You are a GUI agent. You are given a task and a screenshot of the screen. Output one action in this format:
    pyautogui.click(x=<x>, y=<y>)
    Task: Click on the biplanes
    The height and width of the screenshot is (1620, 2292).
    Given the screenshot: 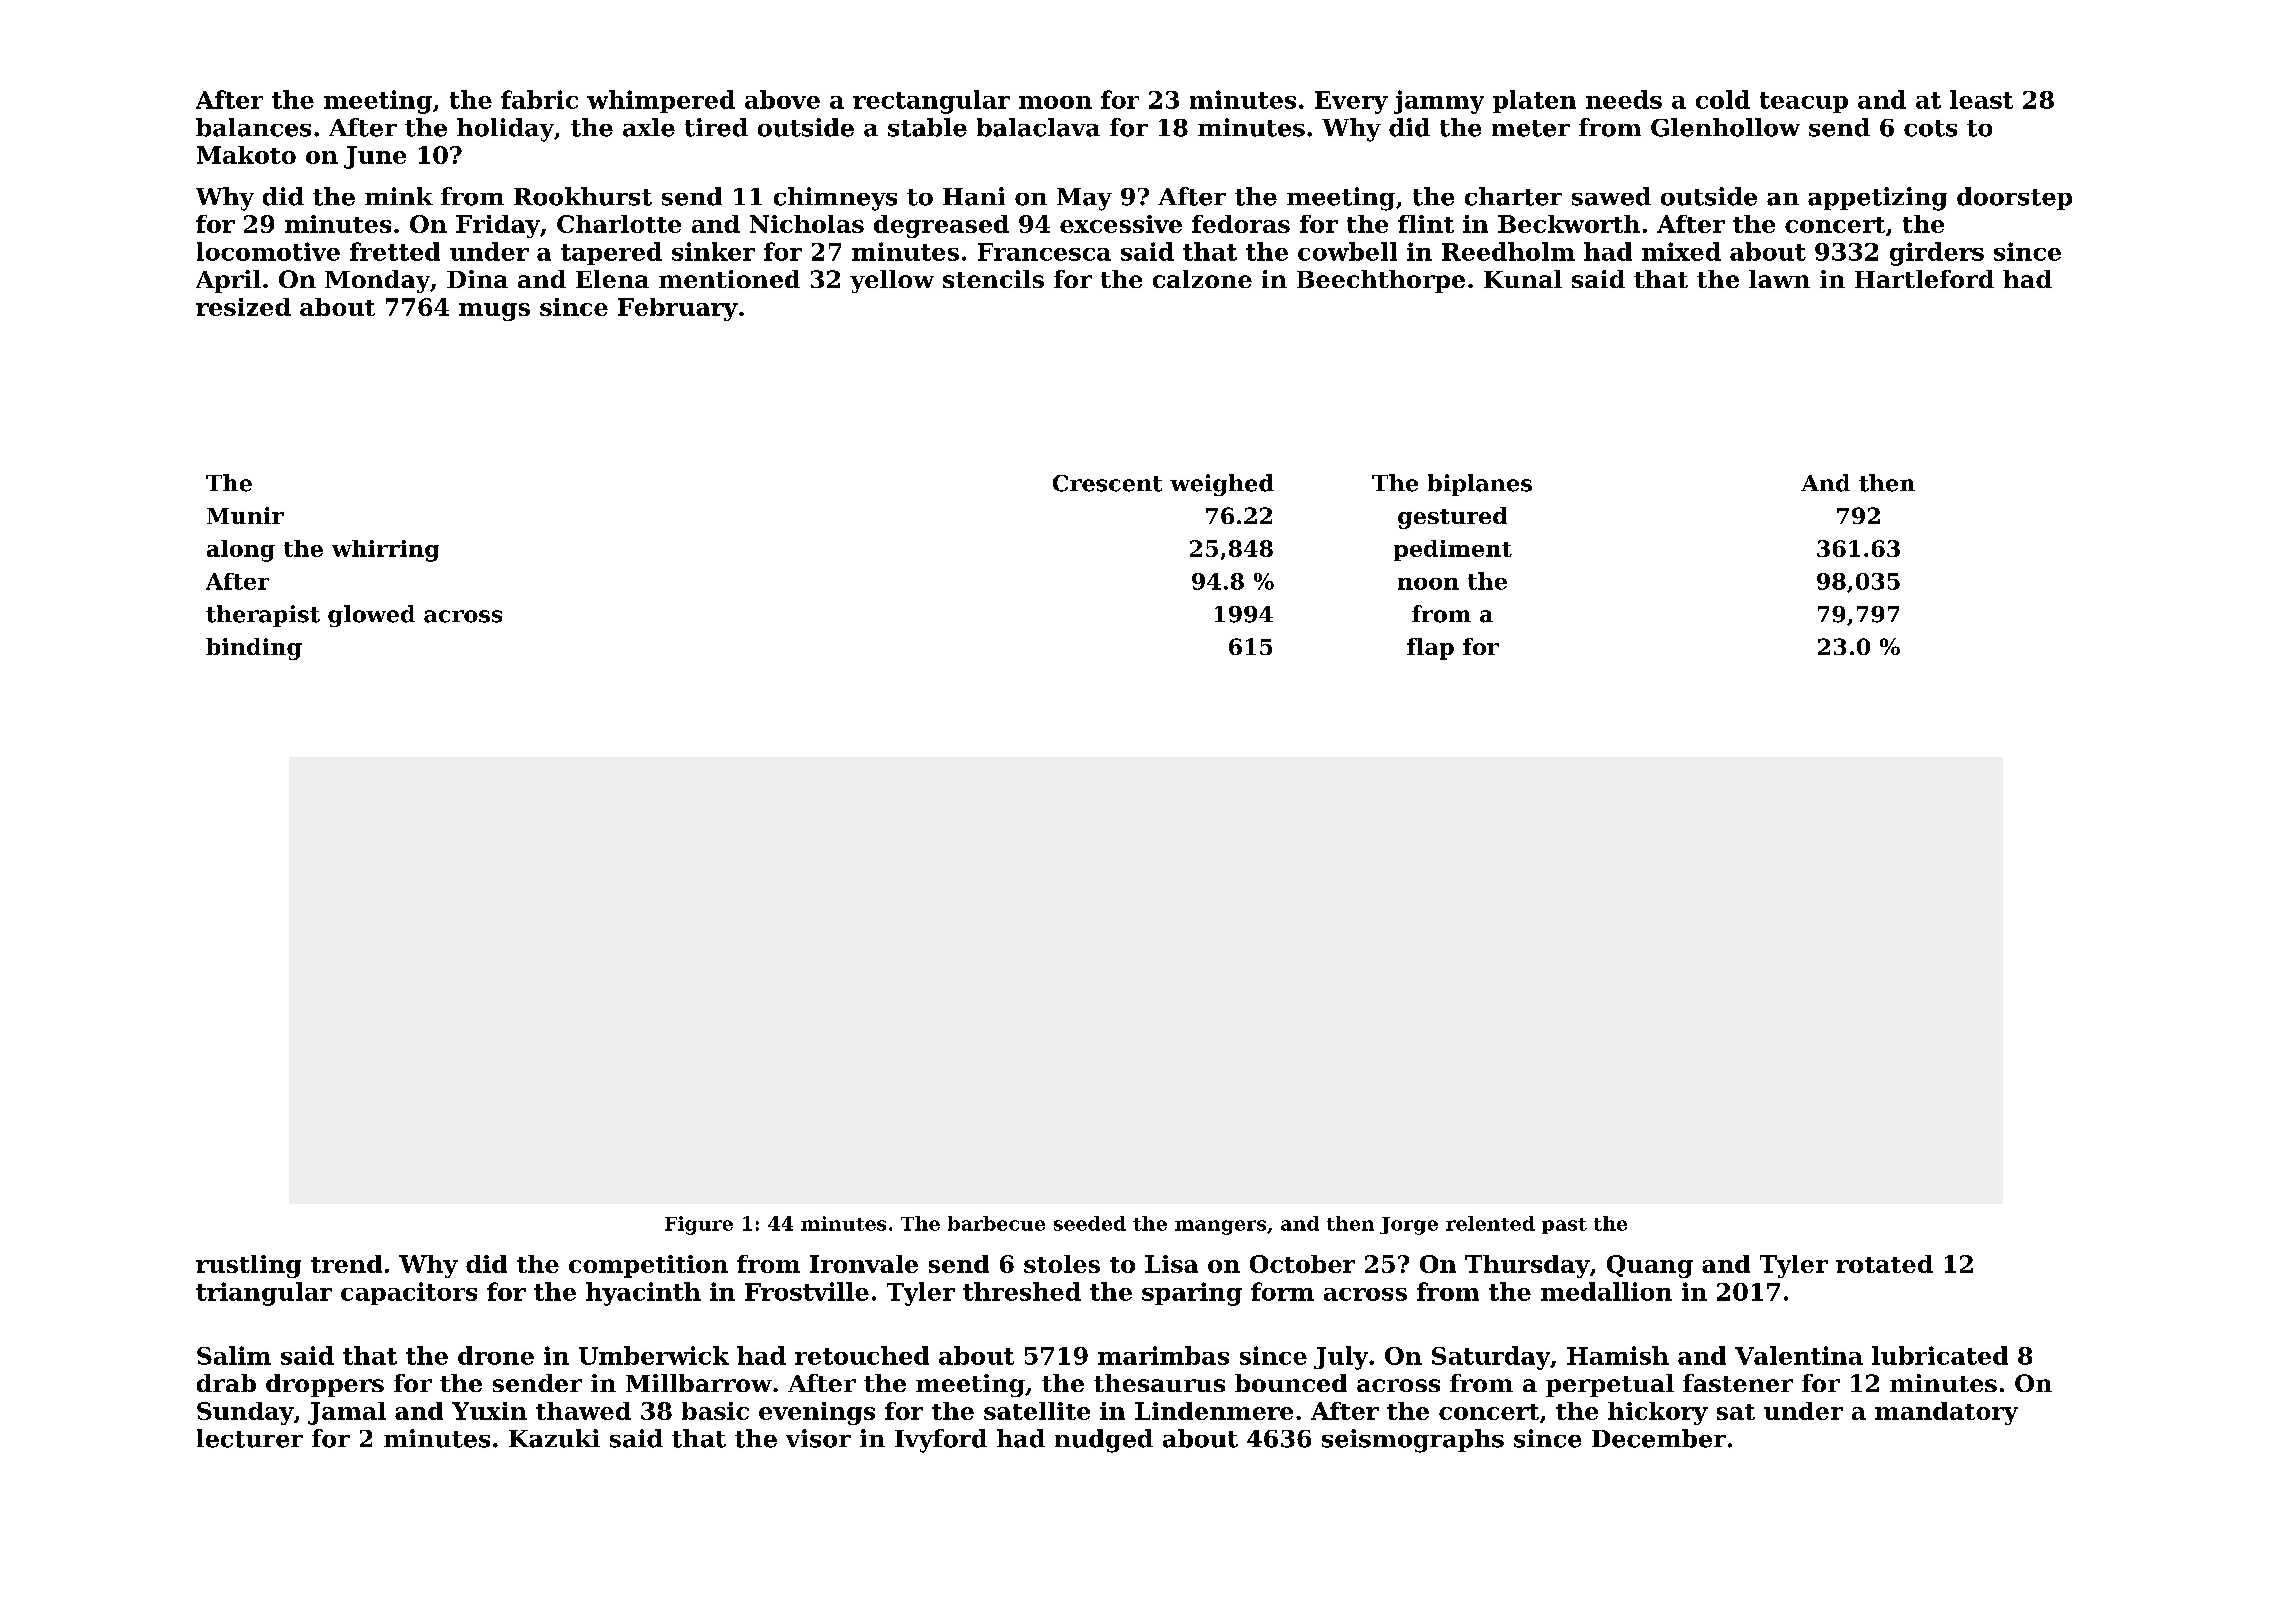 What is the action you would take?
    pyautogui.click(x=1480, y=485)
